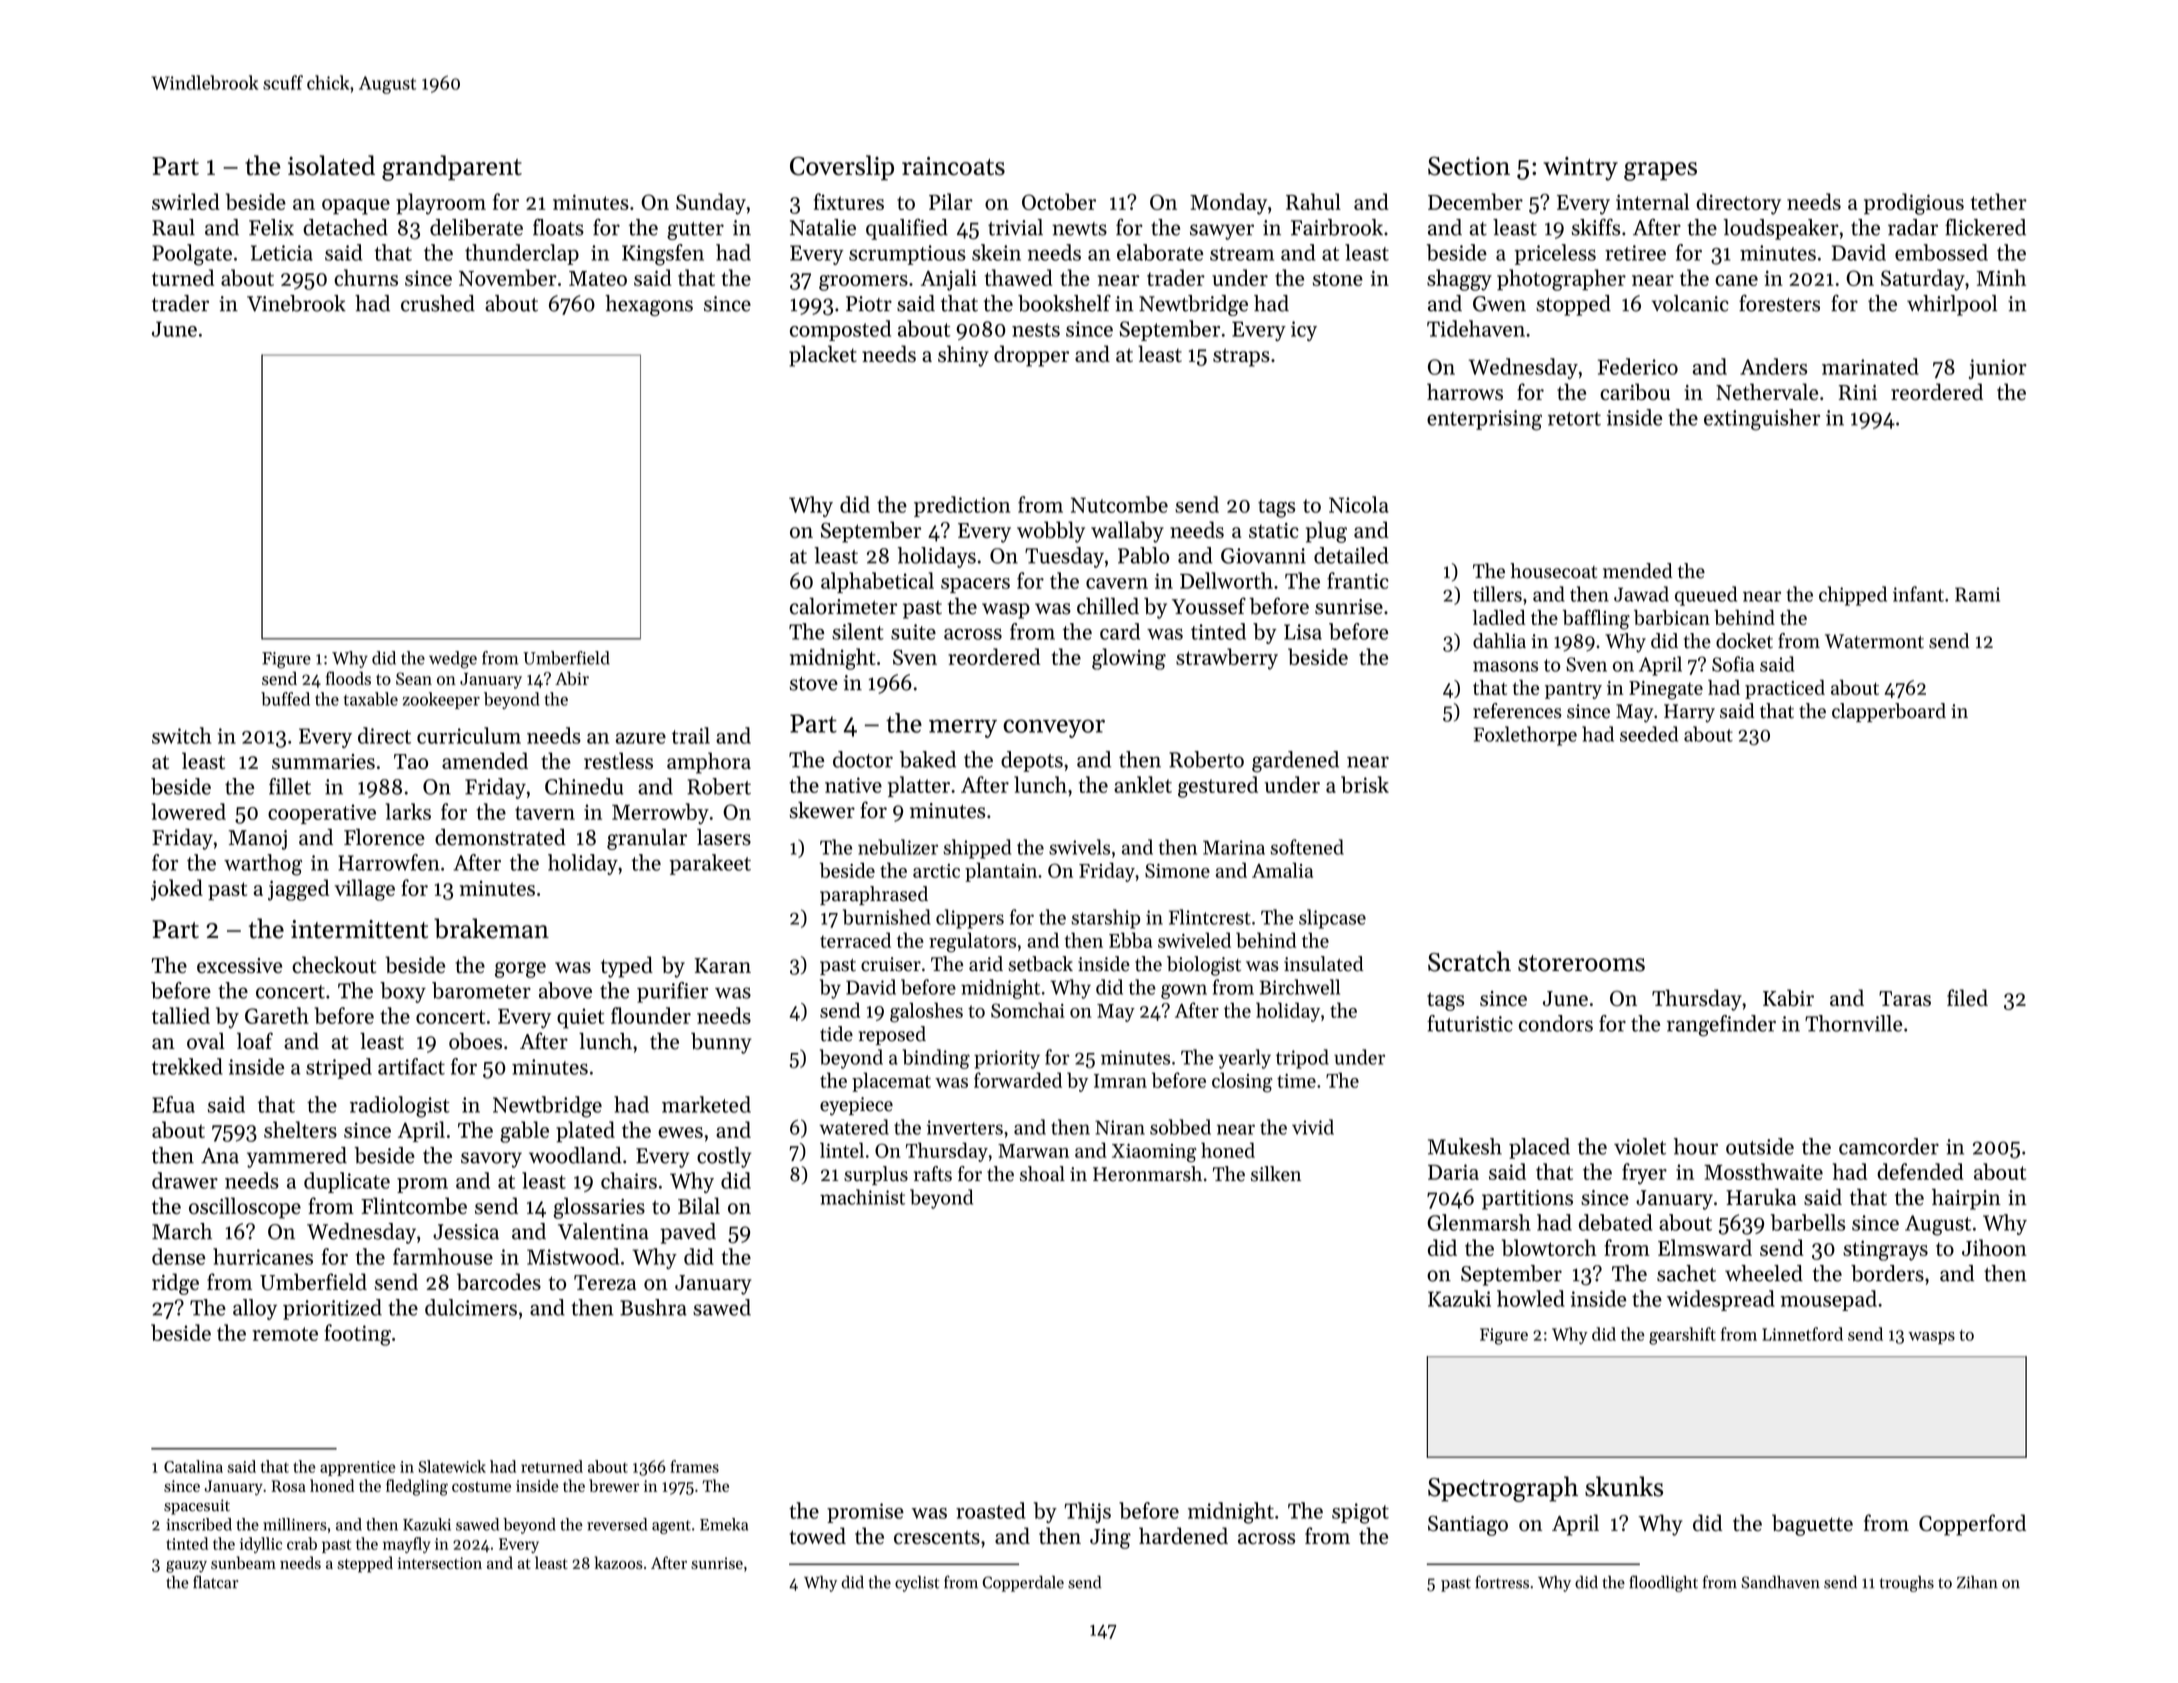 The image size is (2178, 1683). Describe the element at coordinates (649, 305) in the screenshot. I see `hexagons` at that location.
